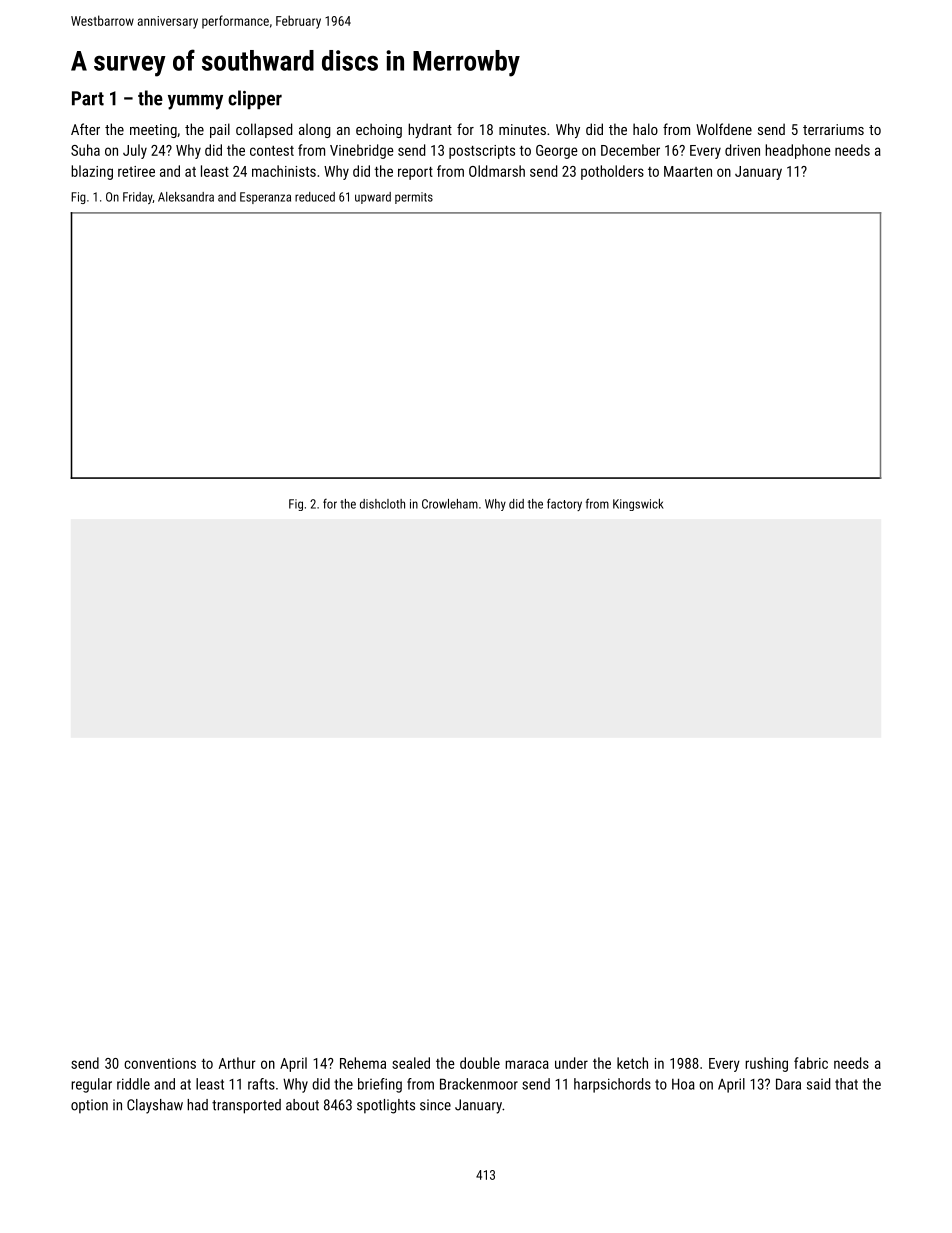 The height and width of the page is (1233, 952). Describe the element at coordinates (688, 171) in the page. I see `Maarten` at that location.
